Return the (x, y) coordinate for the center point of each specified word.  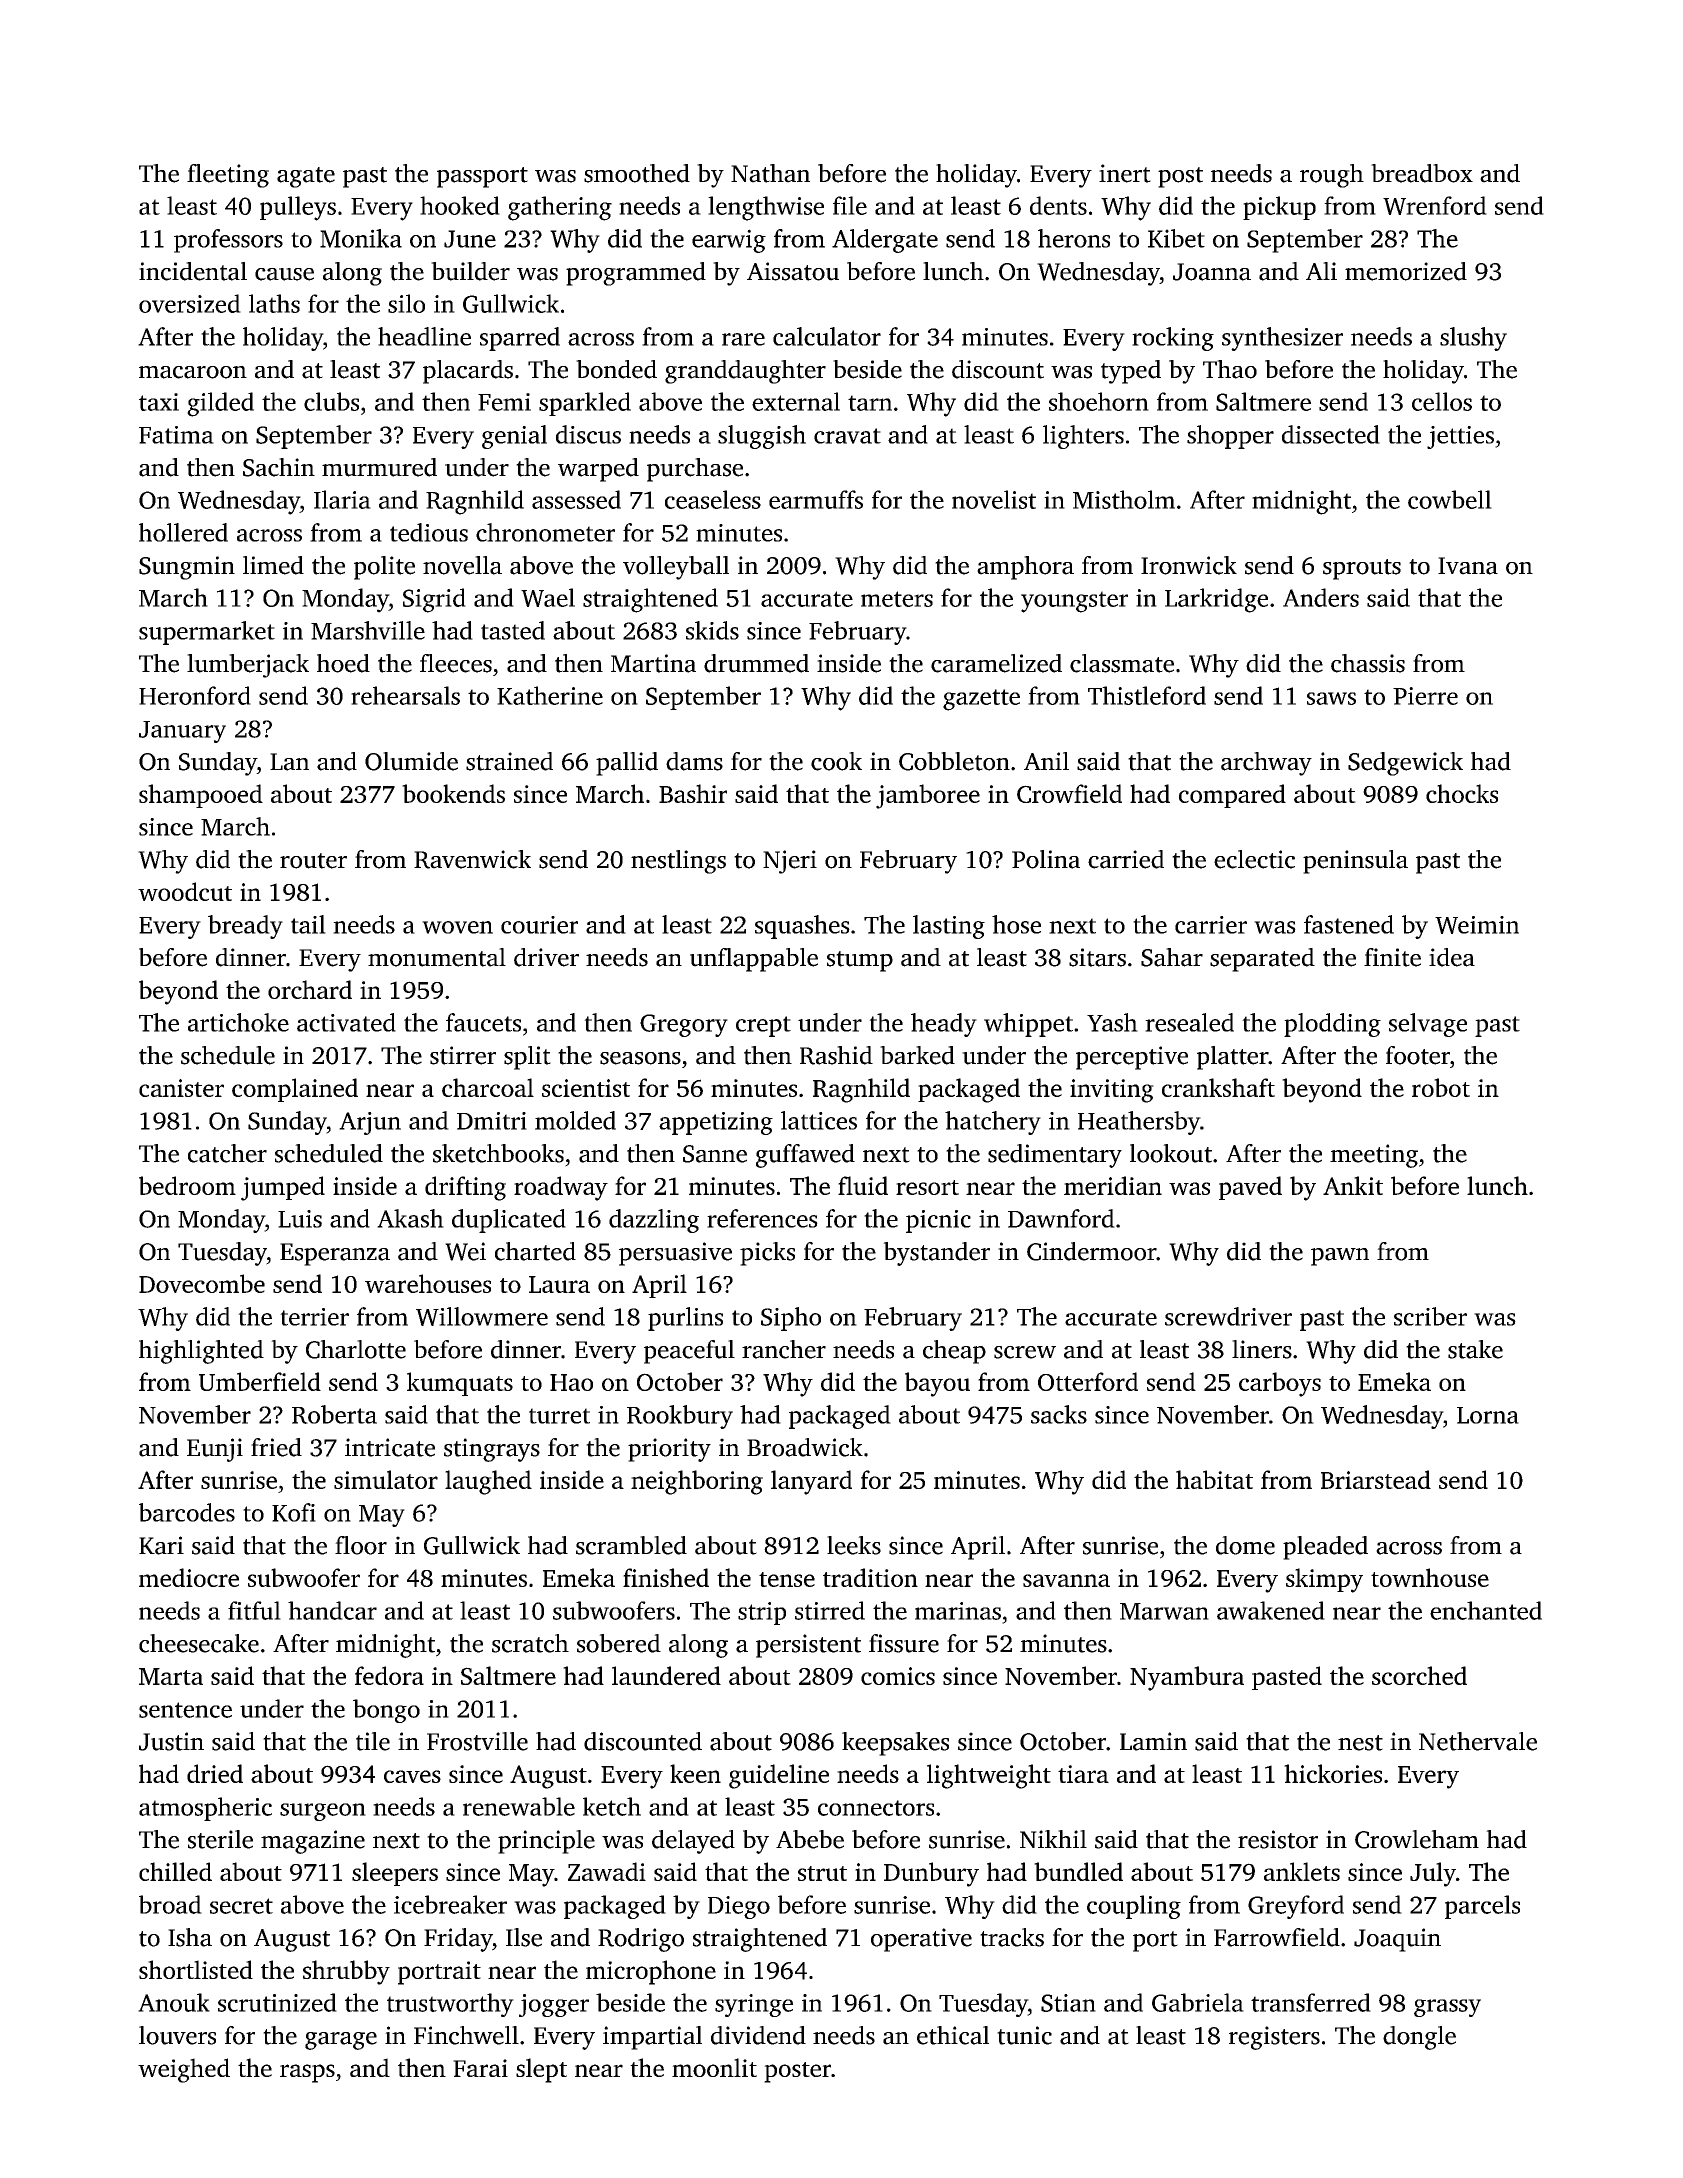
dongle (1419, 2038)
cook (836, 761)
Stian (1068, 2003)
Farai (480, 2068)
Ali (1321, 271)
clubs (331, 401)
